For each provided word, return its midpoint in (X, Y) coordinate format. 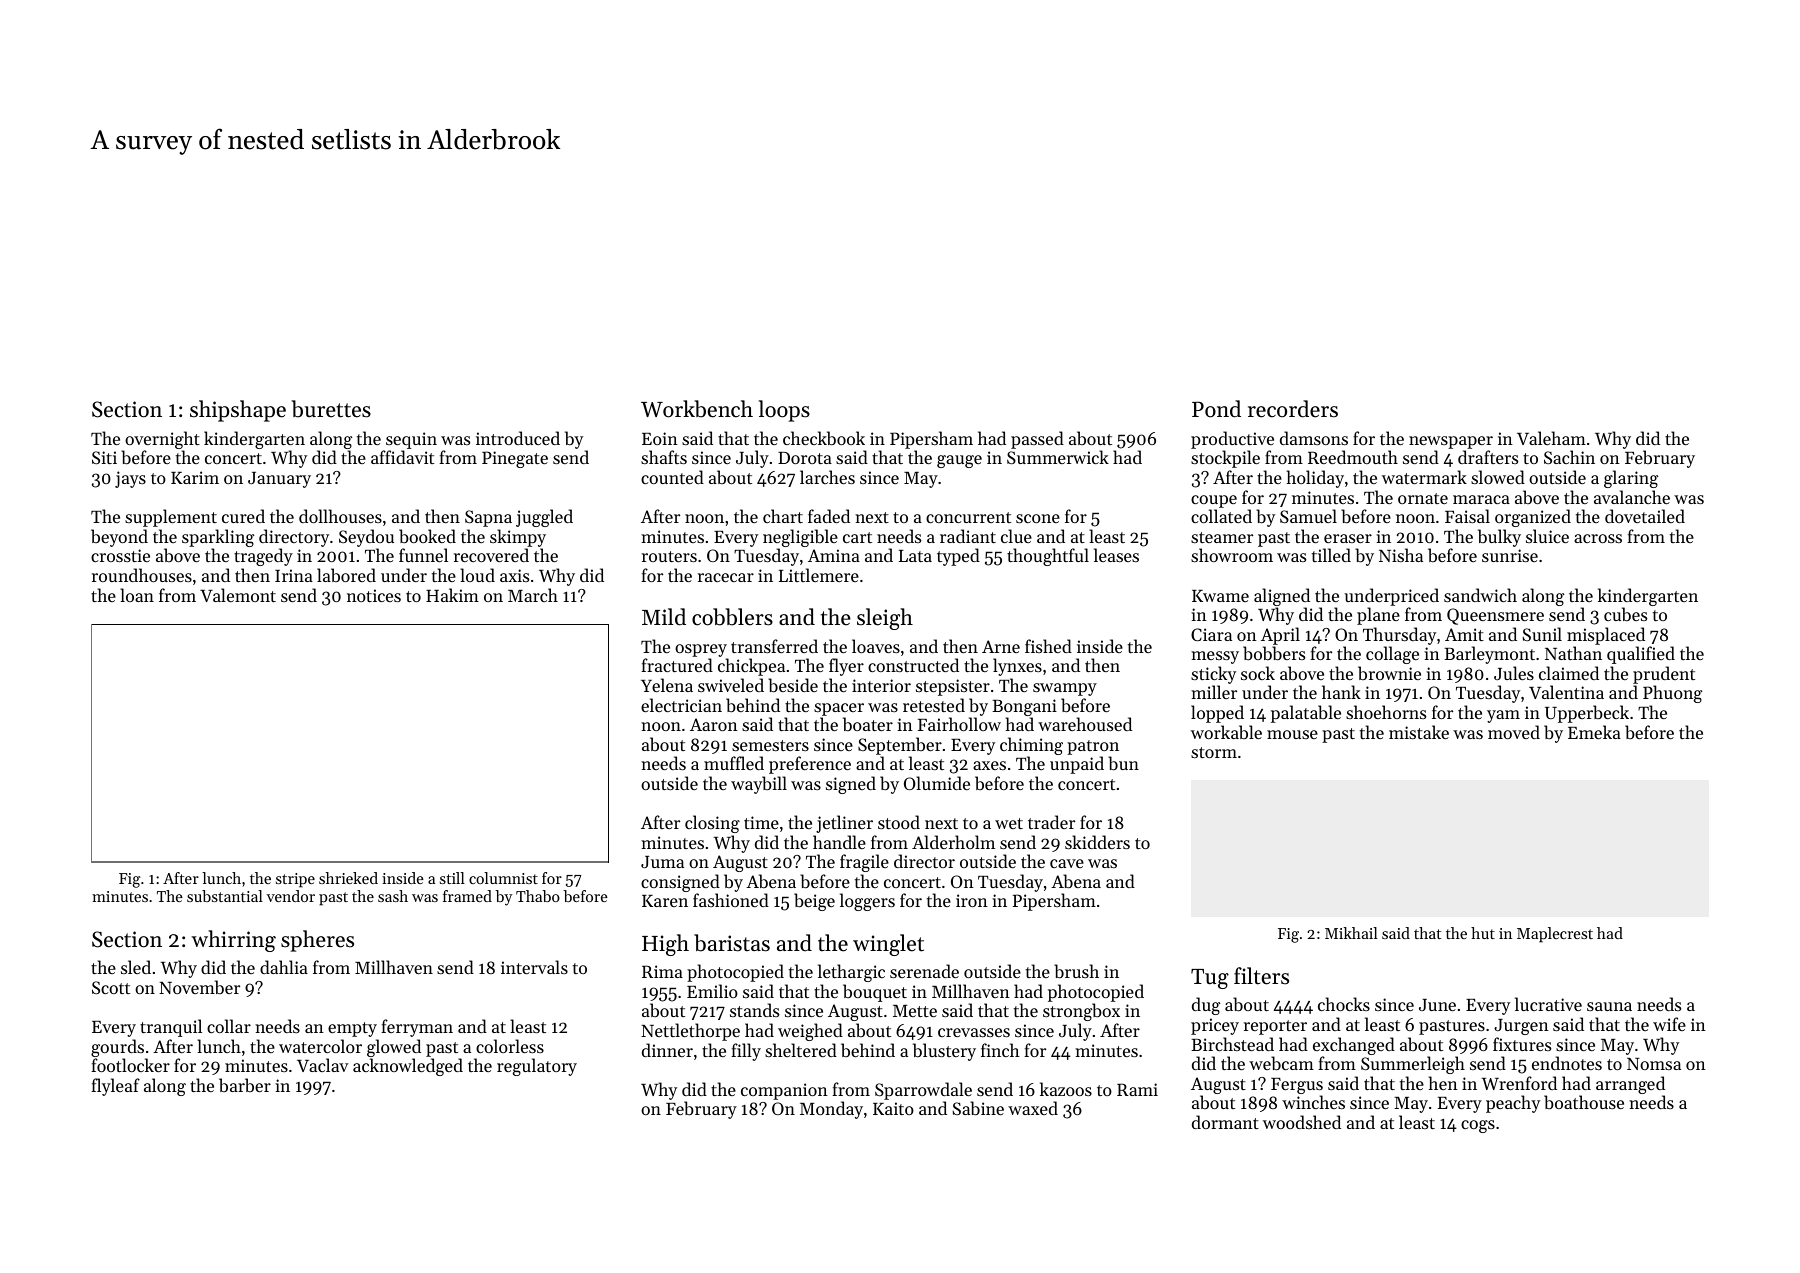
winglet (888, 945)
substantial (225, 896)
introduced (518, 438)
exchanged (1354, 1046)
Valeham (1551, 438)
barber (245, 1085)
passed (1037, 440)
